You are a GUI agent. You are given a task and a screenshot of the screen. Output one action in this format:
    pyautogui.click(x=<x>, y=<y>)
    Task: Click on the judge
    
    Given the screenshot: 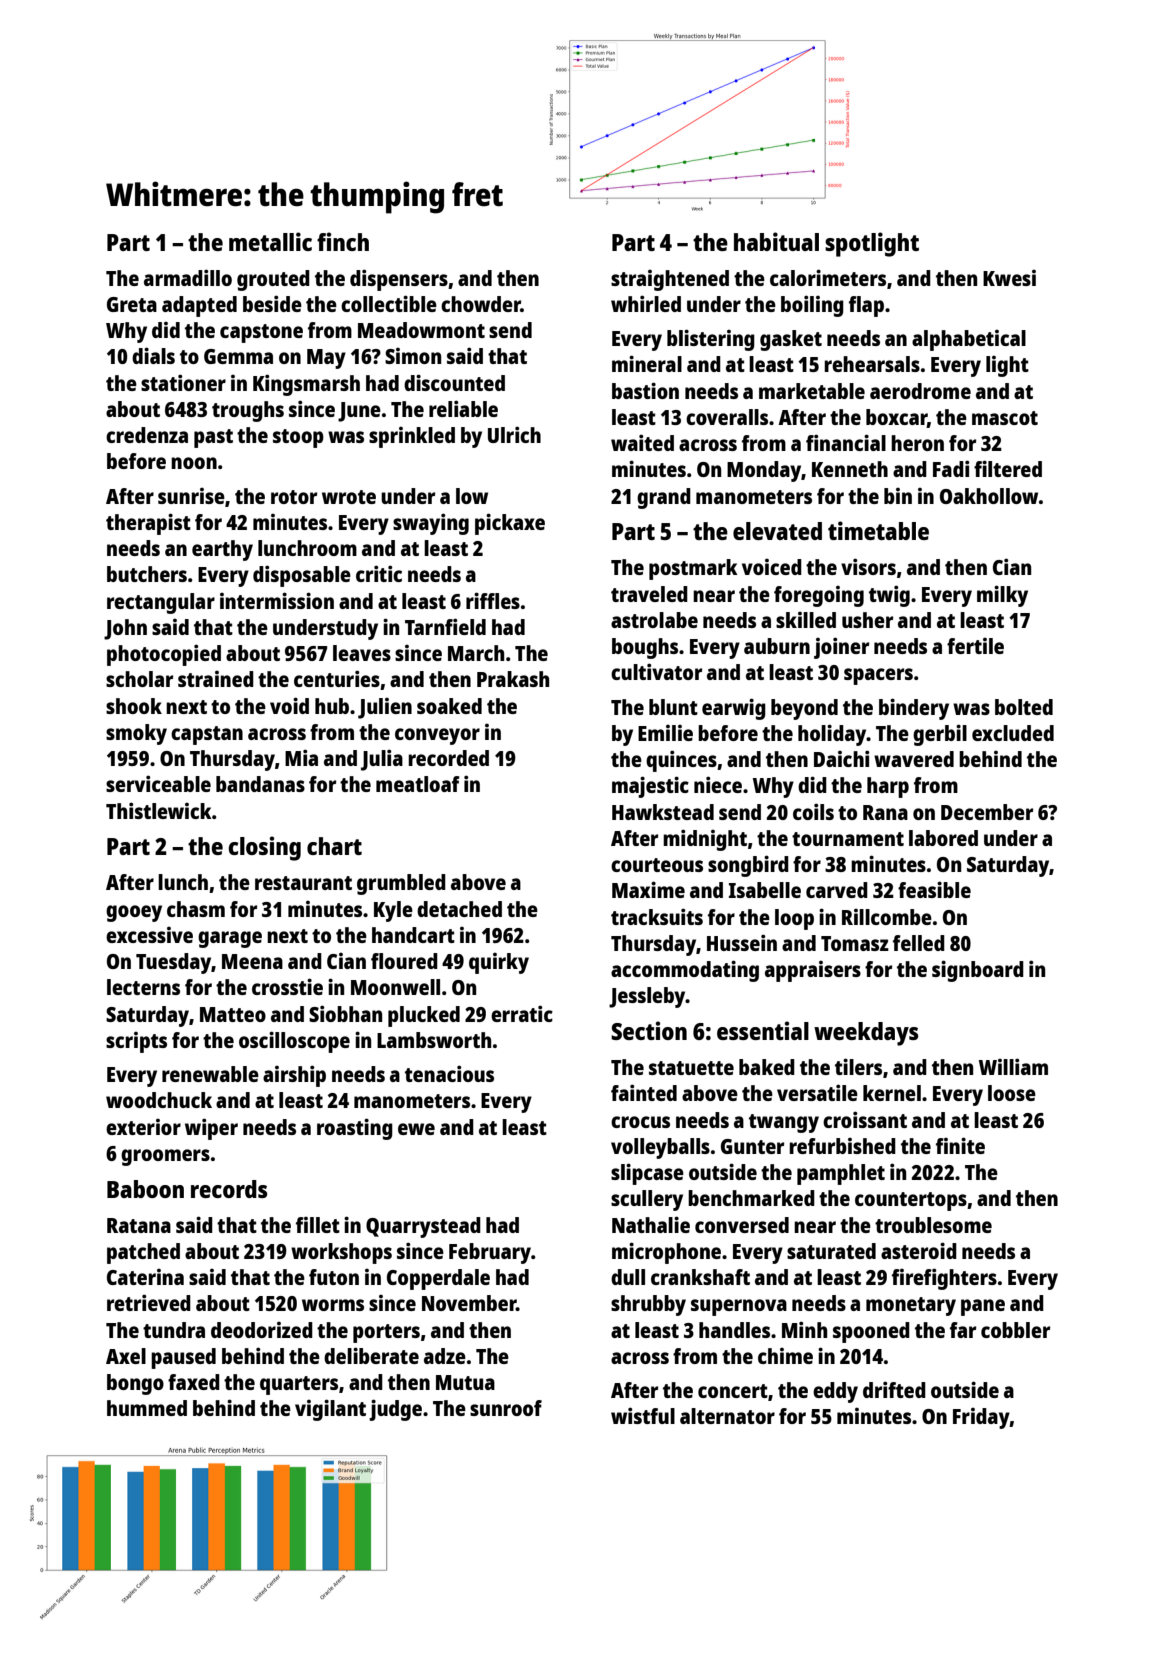 What is the action you would take?
    pyautogui.click(x=395, y=1410)
